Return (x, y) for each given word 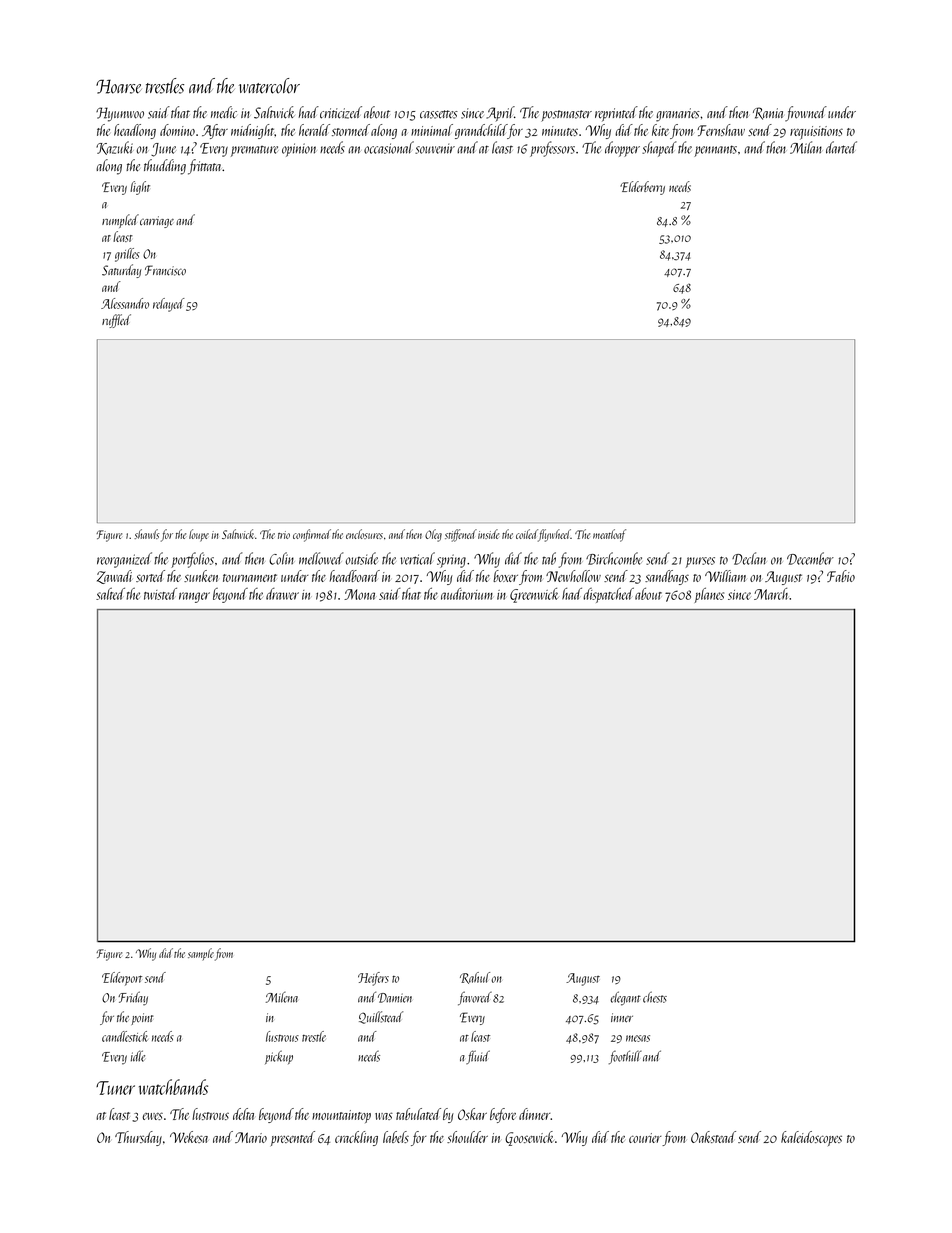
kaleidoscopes (811, 1138)
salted (110, 594)
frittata (205, 167)
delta (243, 1114)
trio (284, 535)
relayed (169, 305)
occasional (389, 147)
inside (488, 534)
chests (655, 997)
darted (841, 147)
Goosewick (529, 1138)
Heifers (373, 979)
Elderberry (642, 188)
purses (700, 562)
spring (451, 561)
